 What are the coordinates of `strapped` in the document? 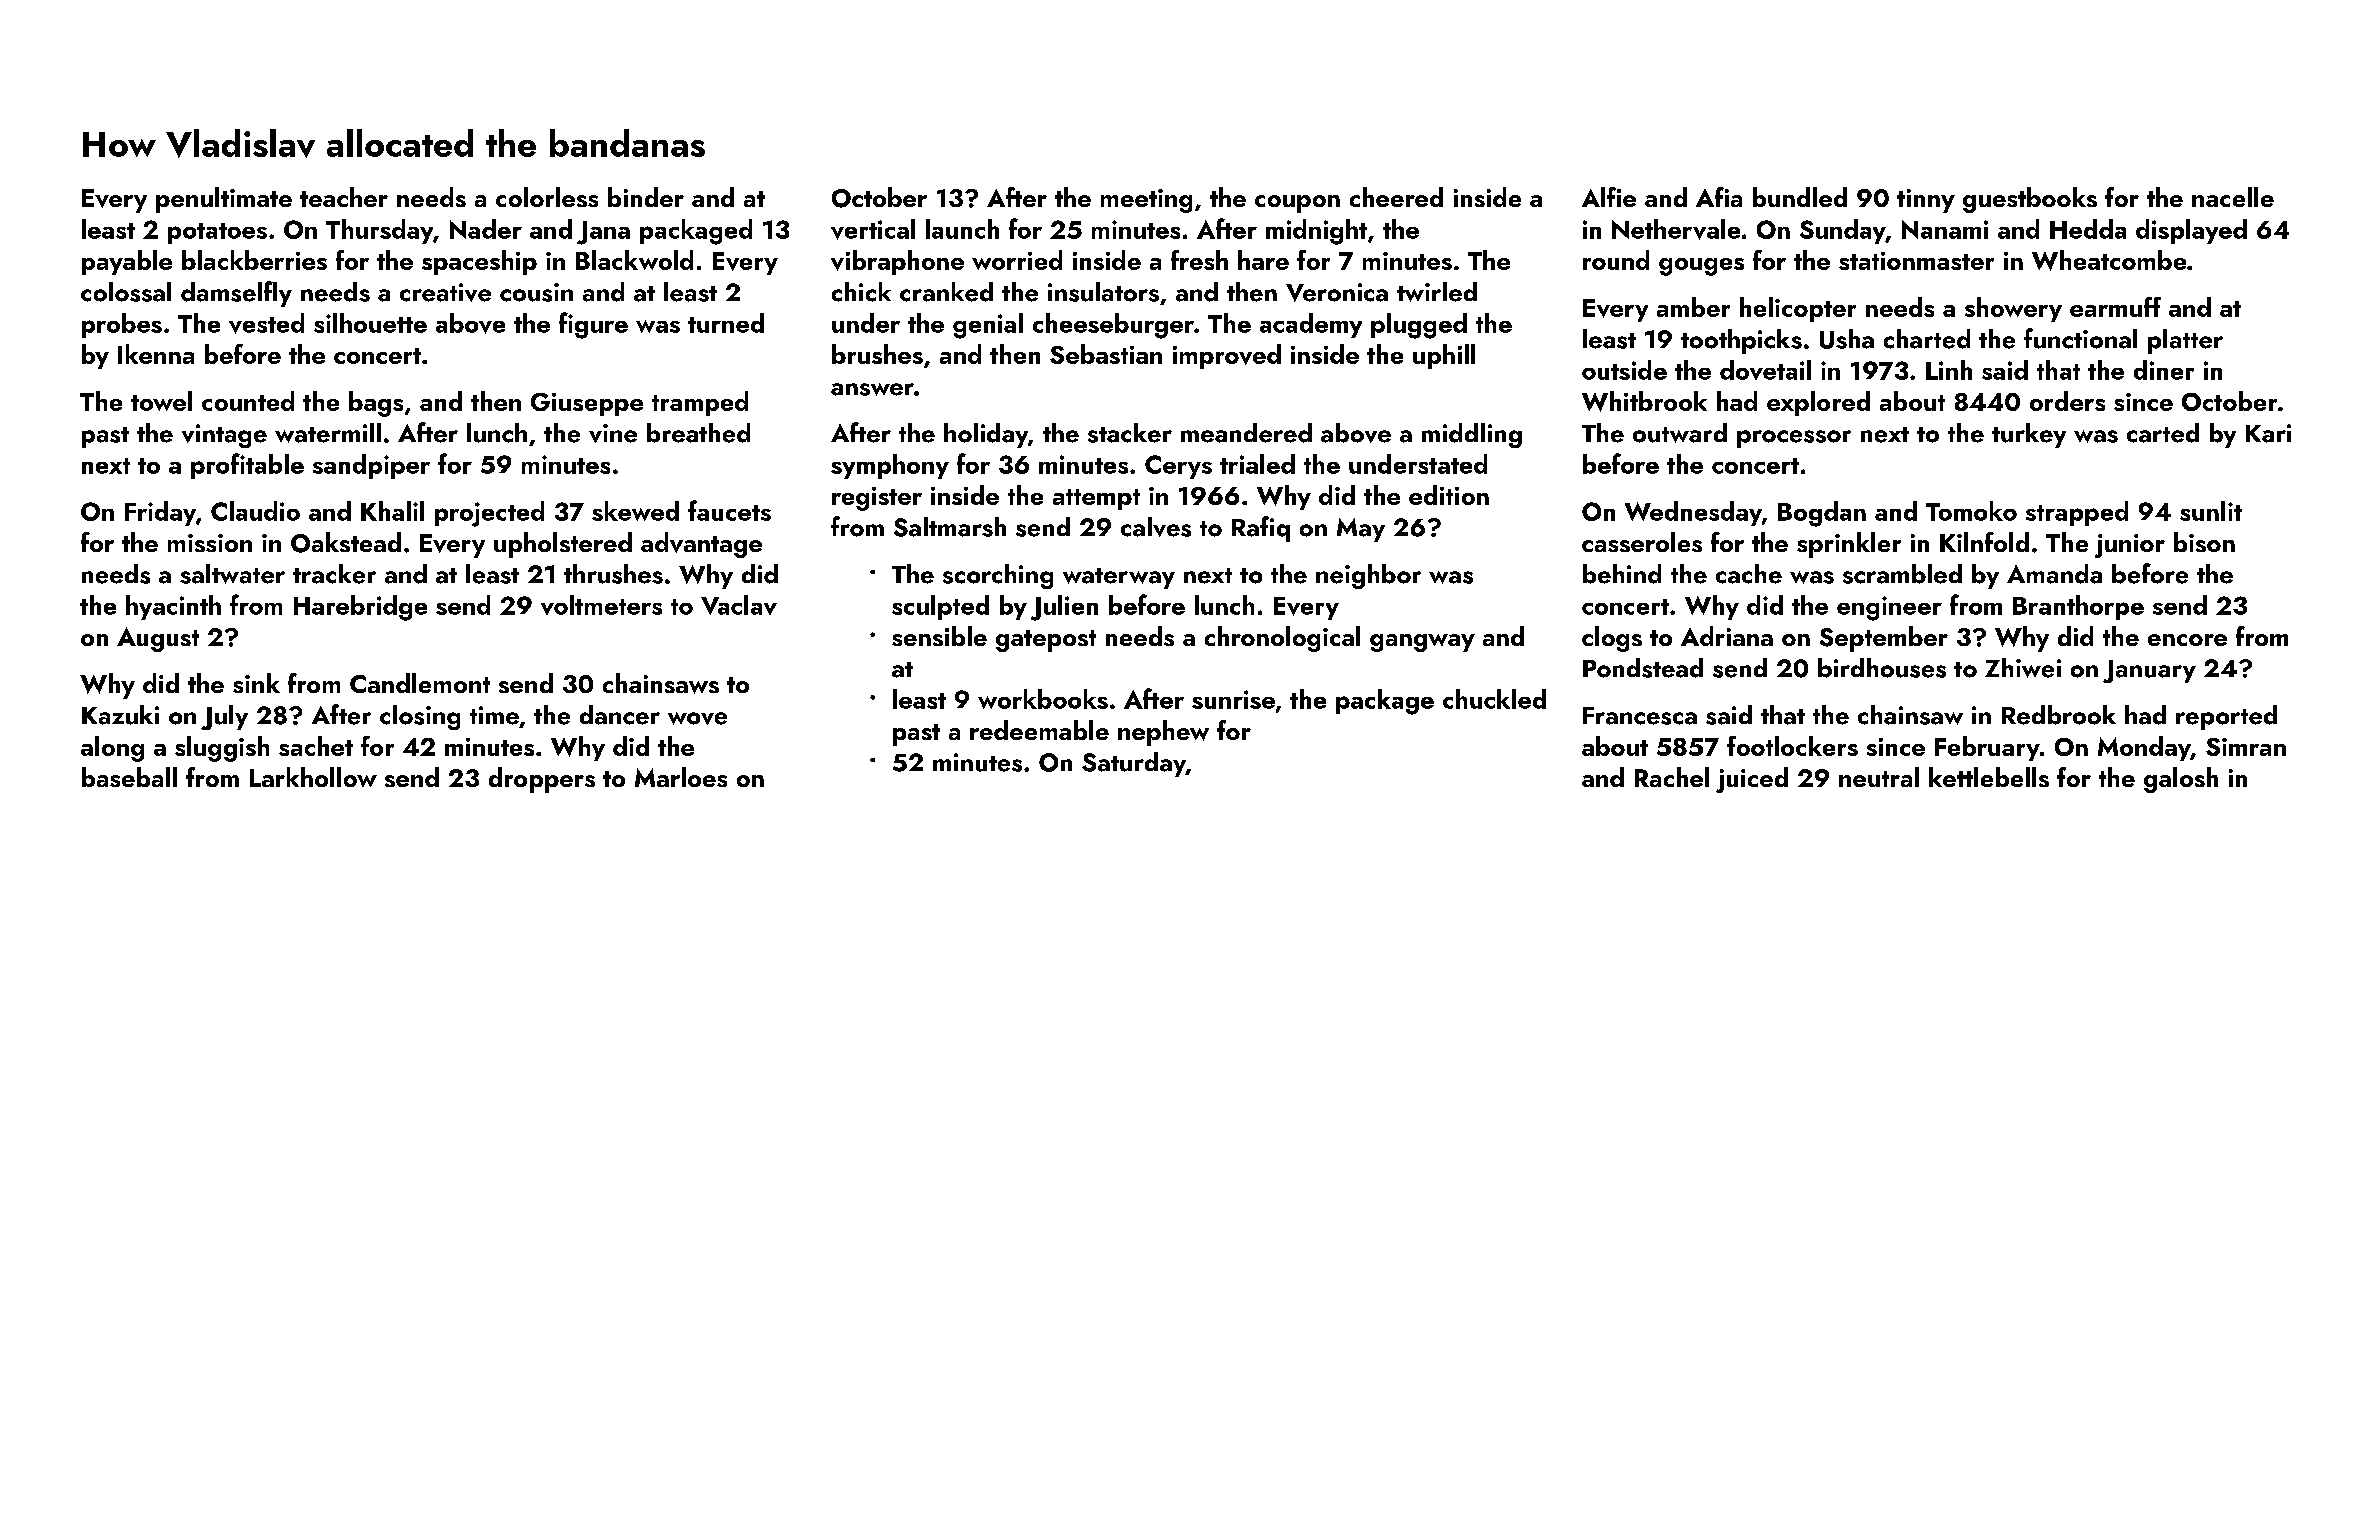 It's located at (2077, 513).
